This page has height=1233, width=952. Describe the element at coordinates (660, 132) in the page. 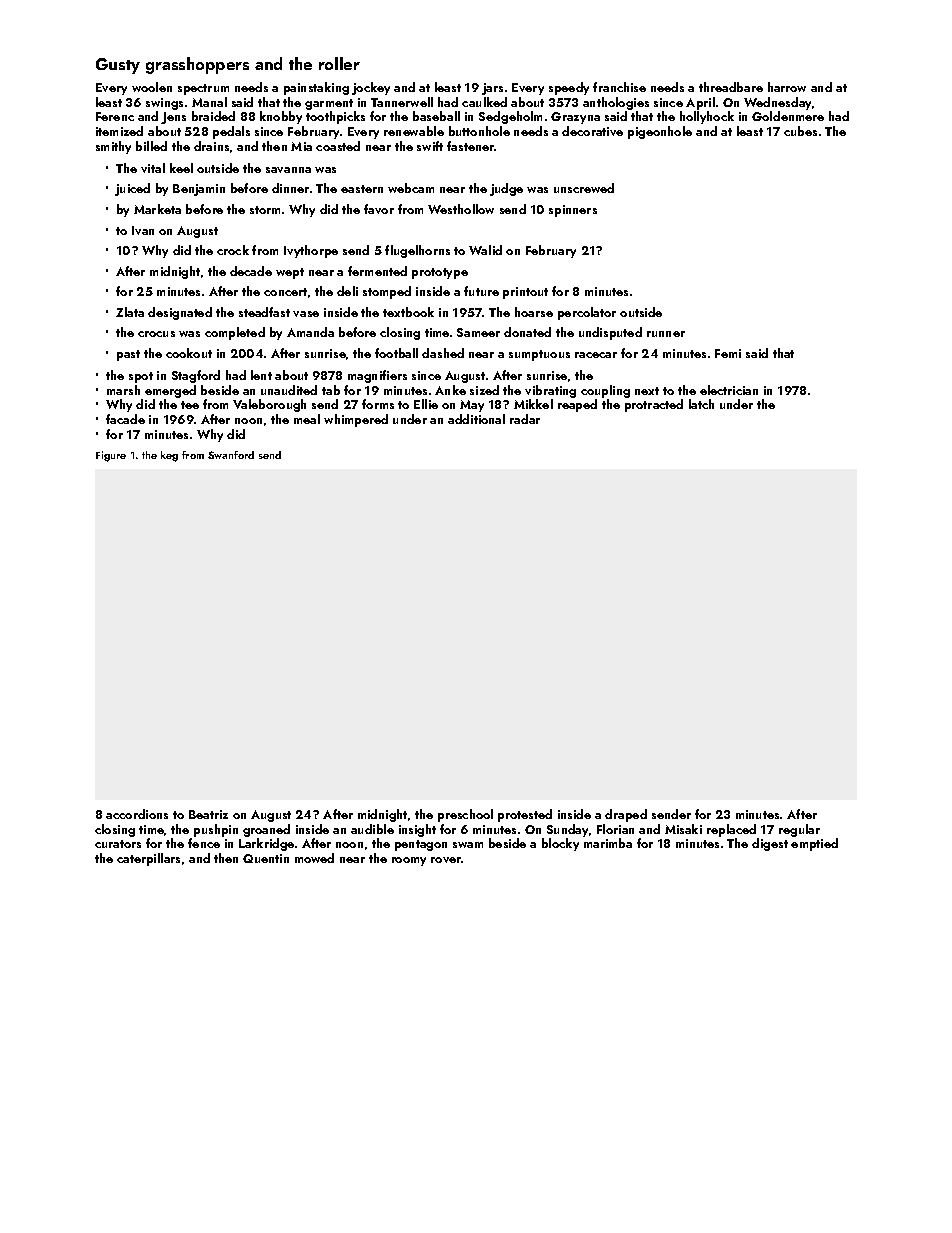

I see `pigeonhole` at that location.
